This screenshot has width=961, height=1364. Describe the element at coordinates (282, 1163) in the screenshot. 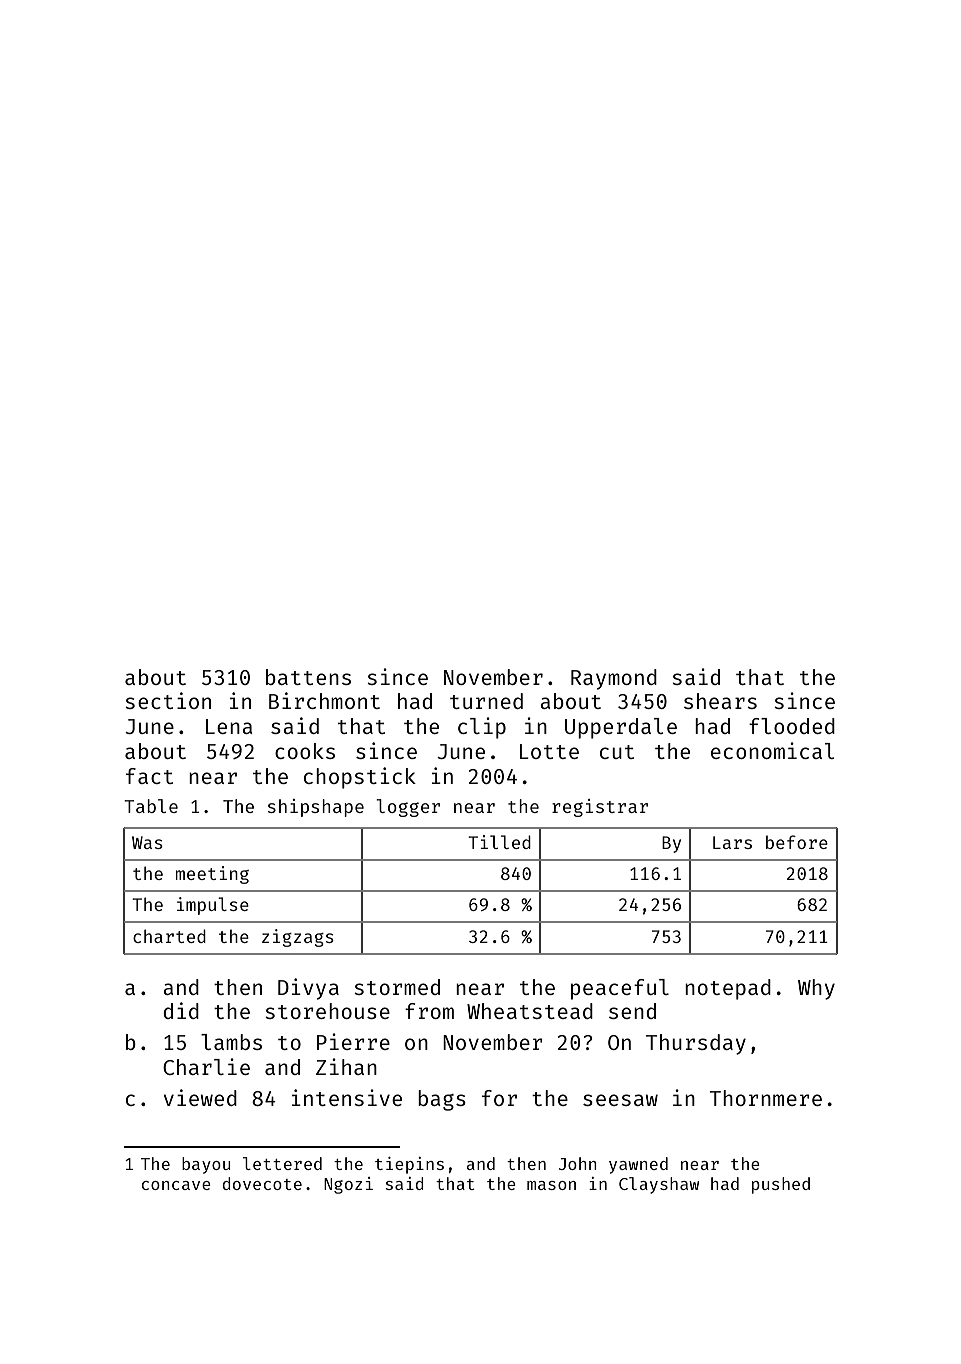

I see `lettered` at that location.
